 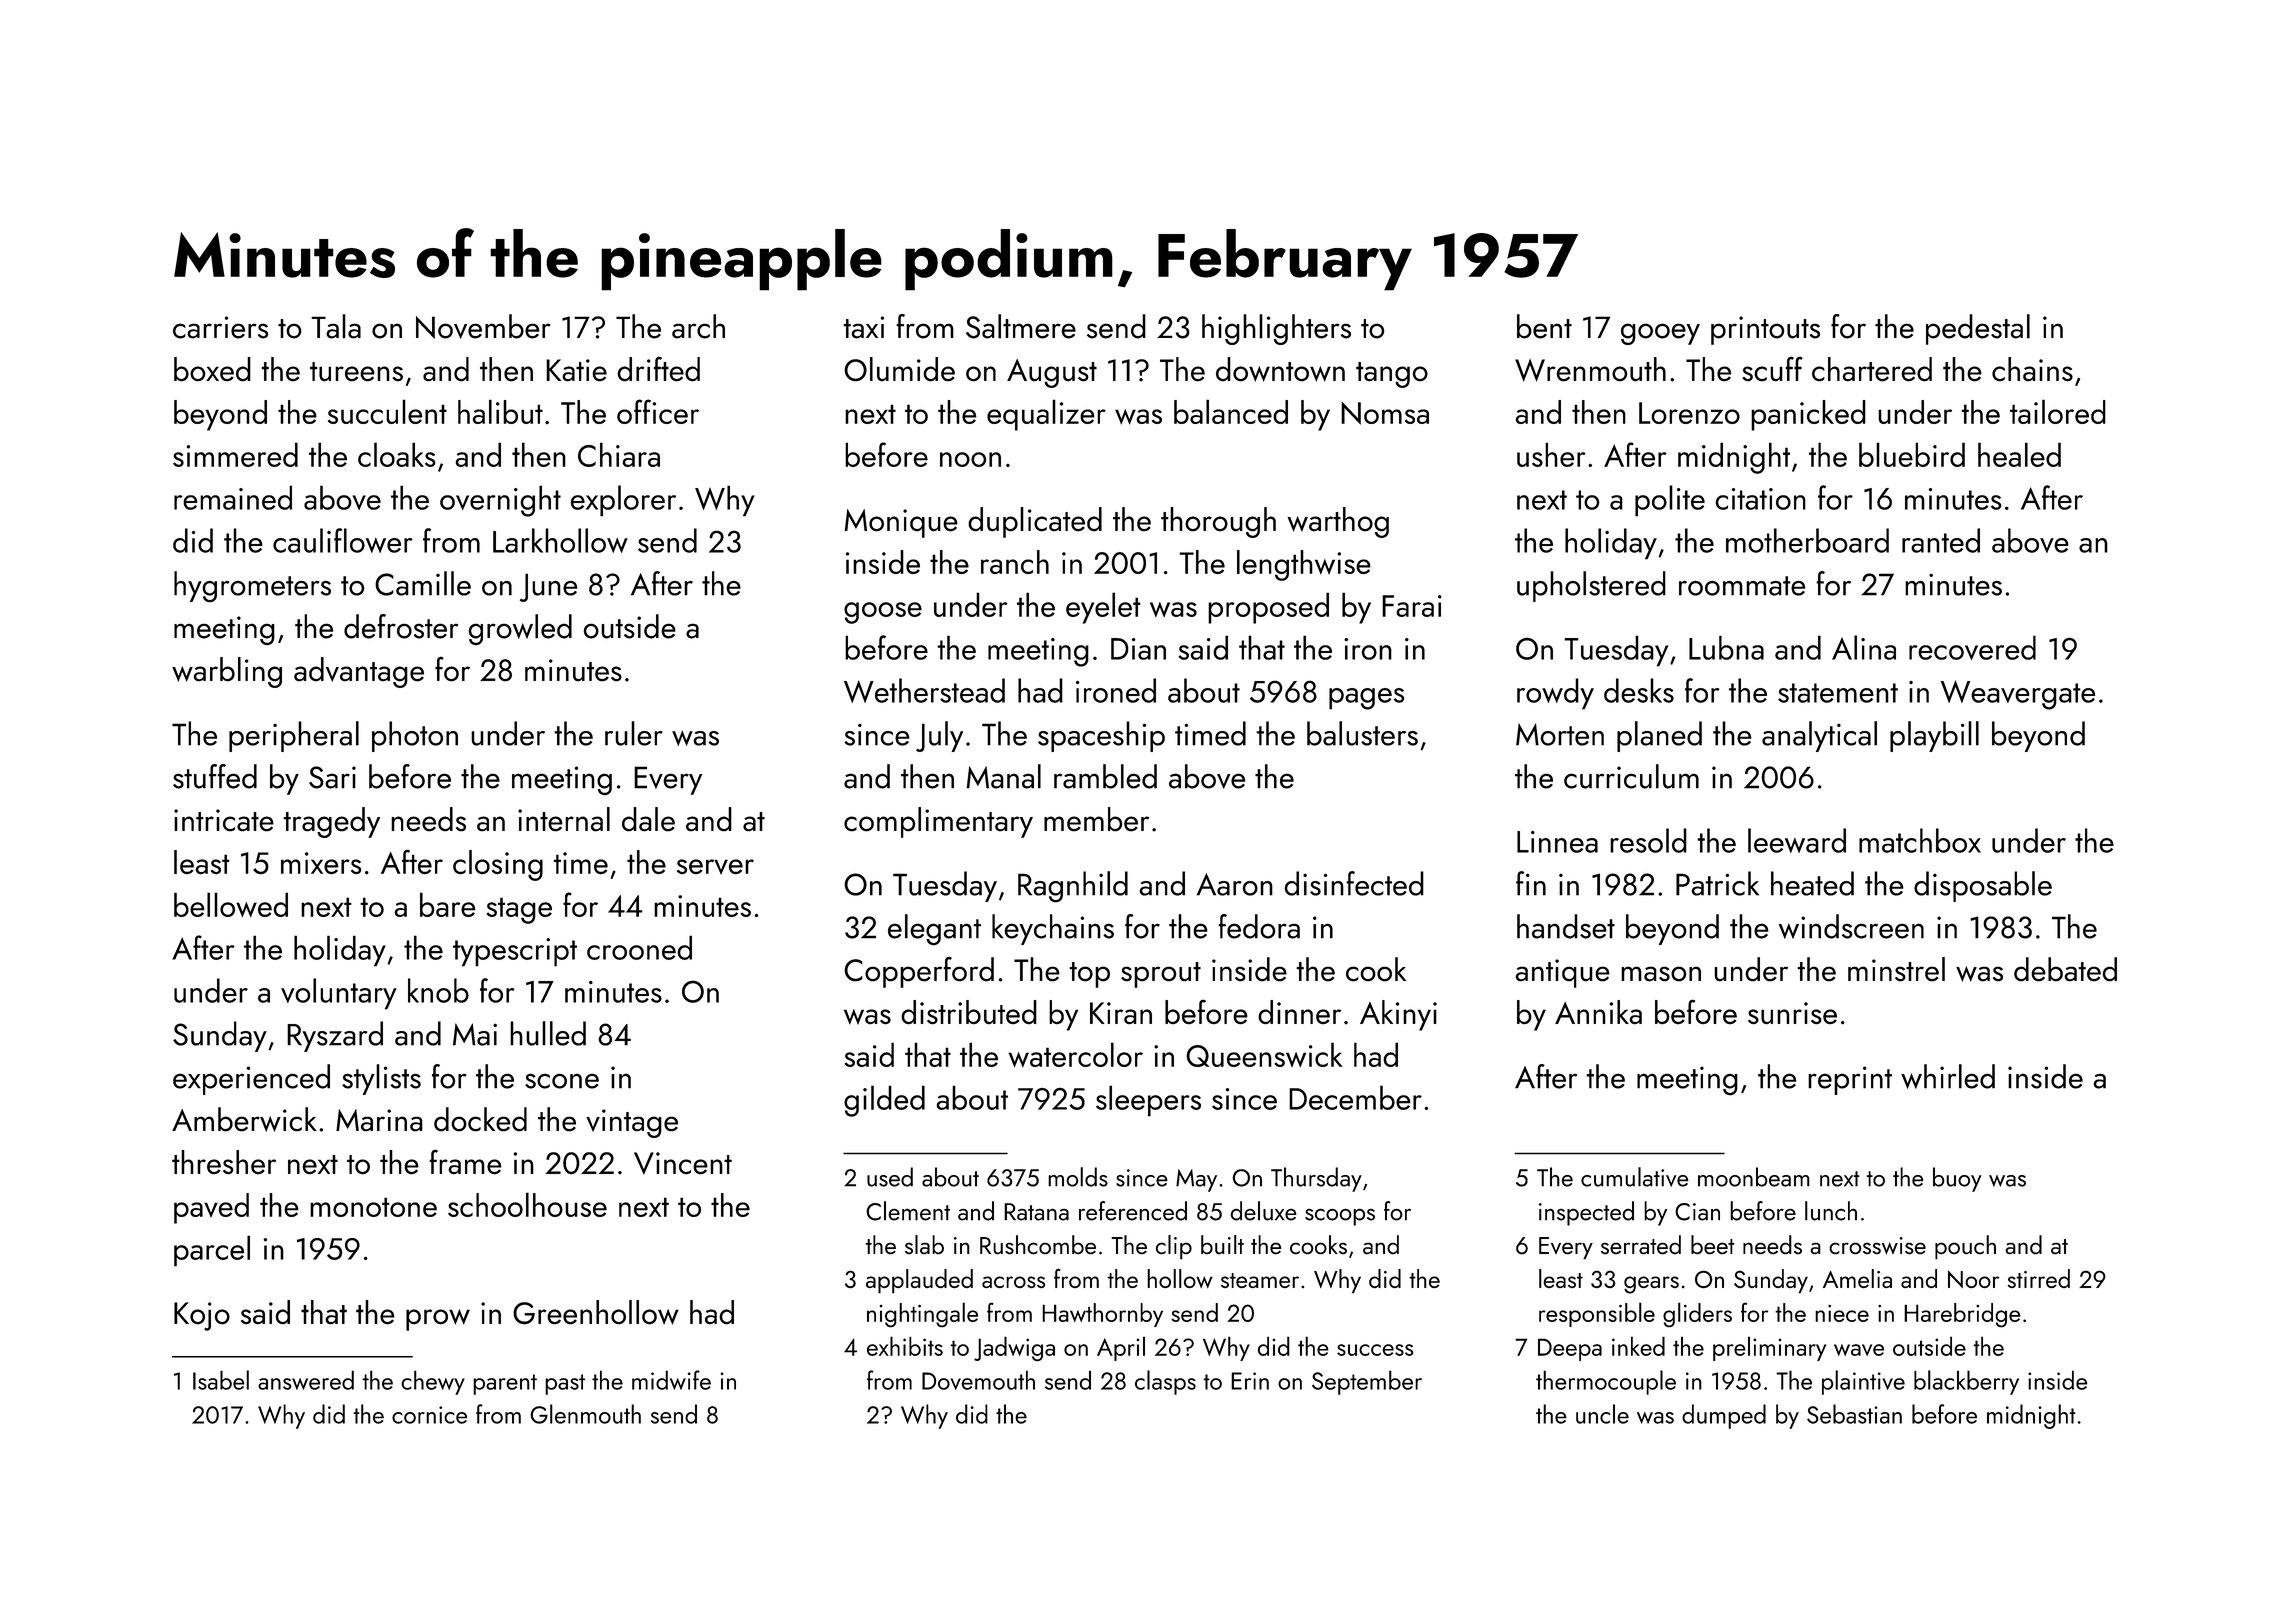 What do you see at coordinates (1765, 330) in the page?
I see `printouts` at bounding box center [1765, 330].
